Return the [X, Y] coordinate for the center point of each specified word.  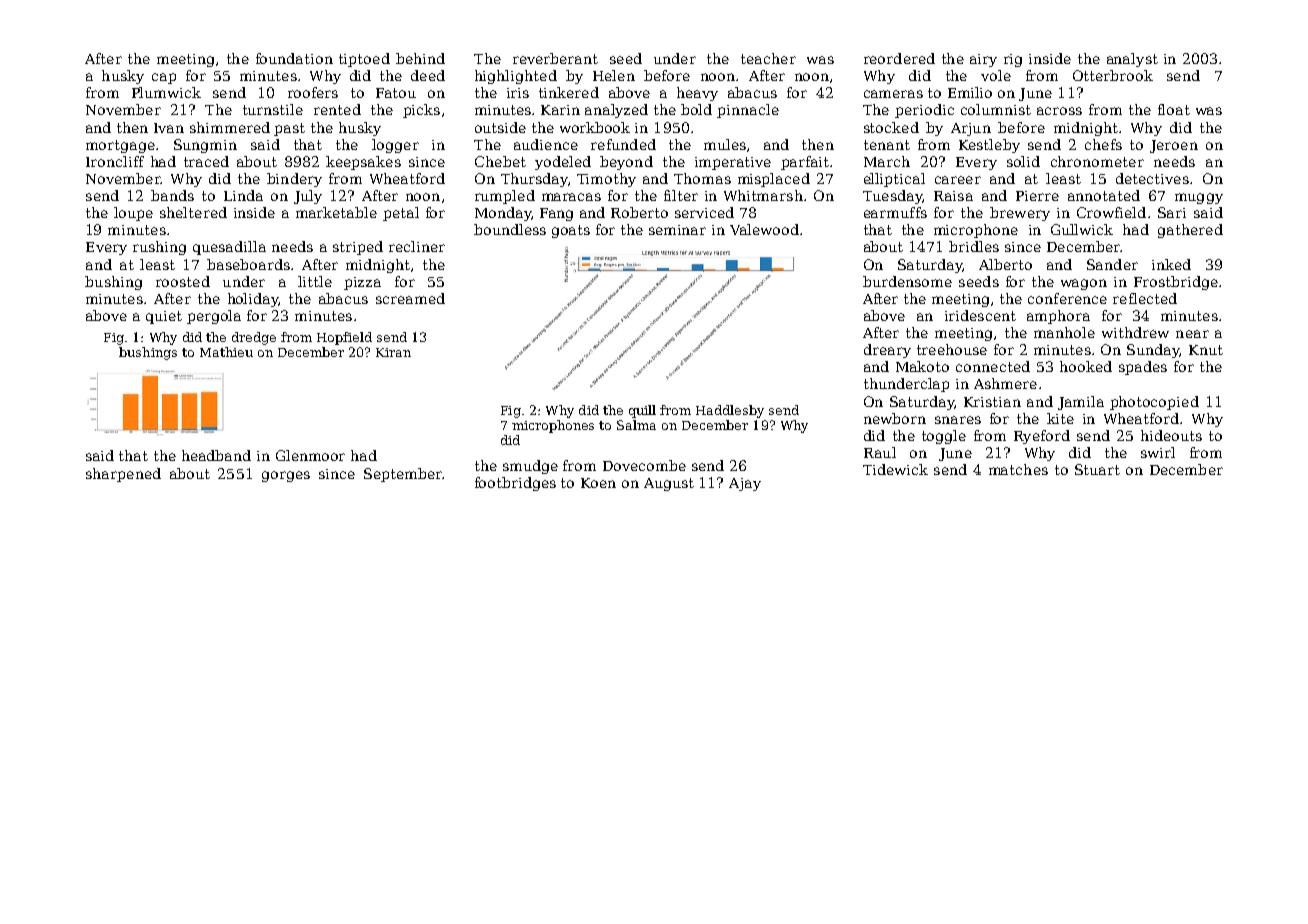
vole [996, 75]
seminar [677, 230]
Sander [1112, 264]
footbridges [515, 484]
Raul [880, 452]
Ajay [745, 484]
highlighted [516, 77]
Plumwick [166, 92]
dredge [254, 338]
